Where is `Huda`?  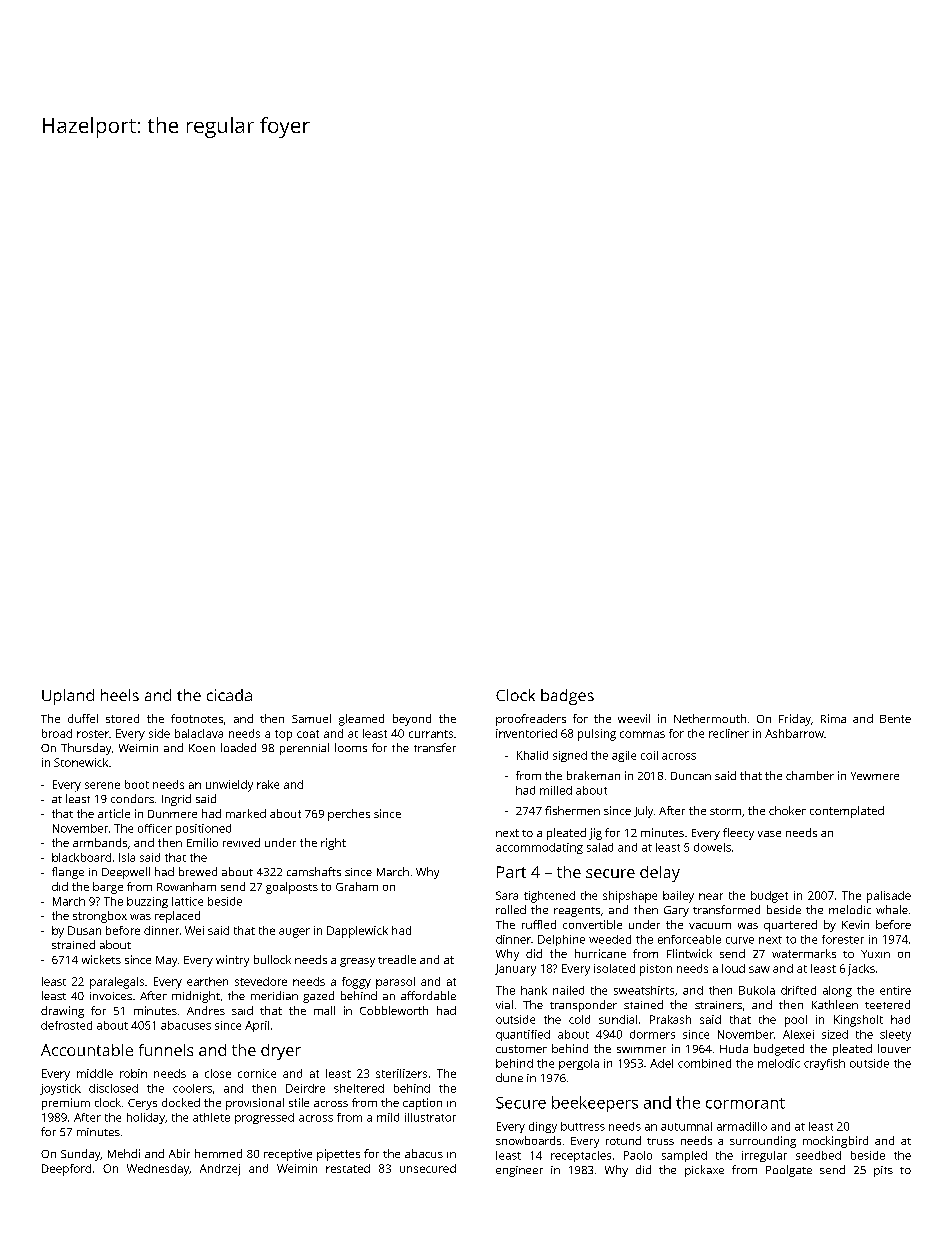 Huda is located at coordinates (734, 1048).
